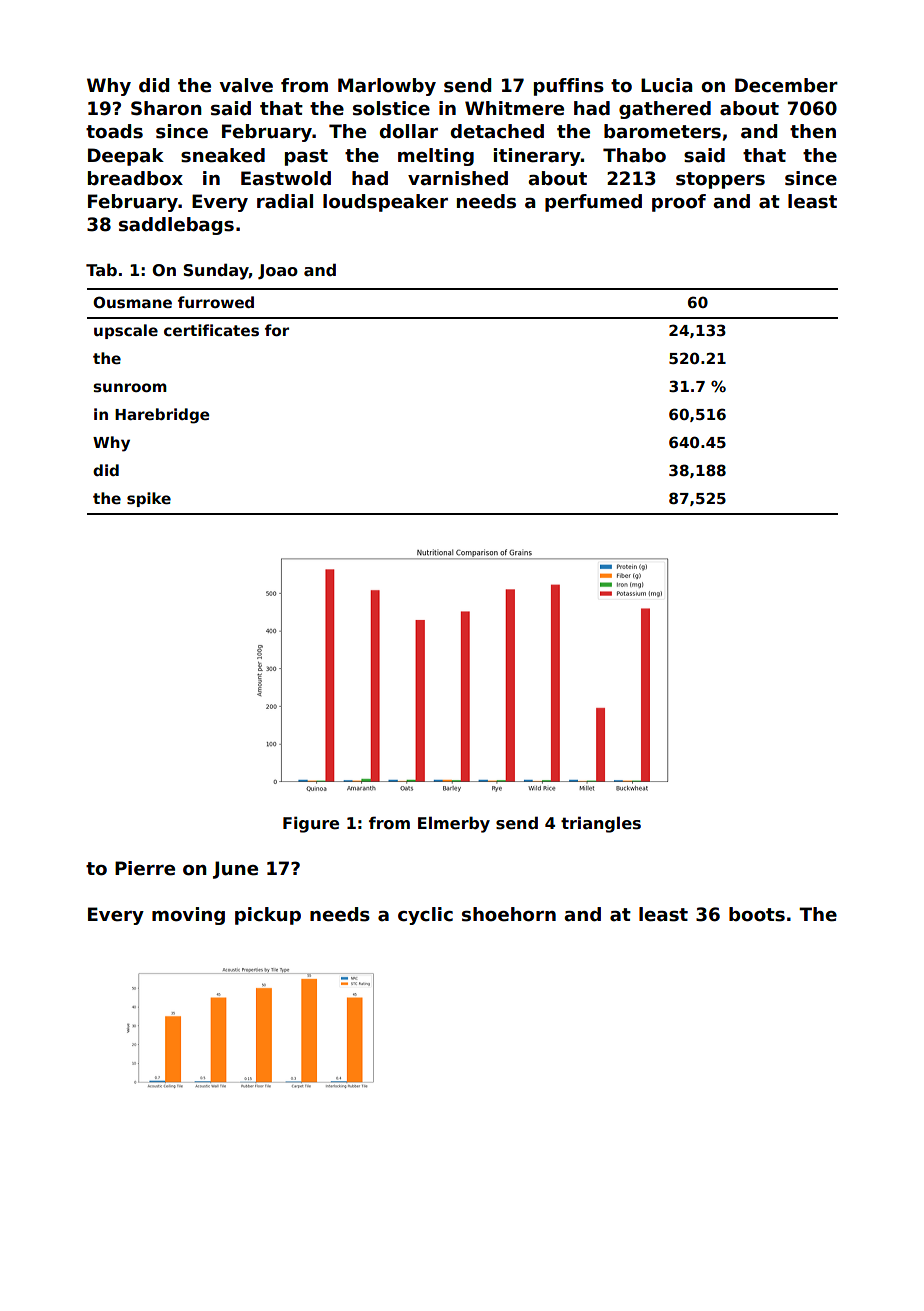  What do you see at coordinates (601, 824) in the screenshot?
I see `triangles` at bounding box center [601, 824].
